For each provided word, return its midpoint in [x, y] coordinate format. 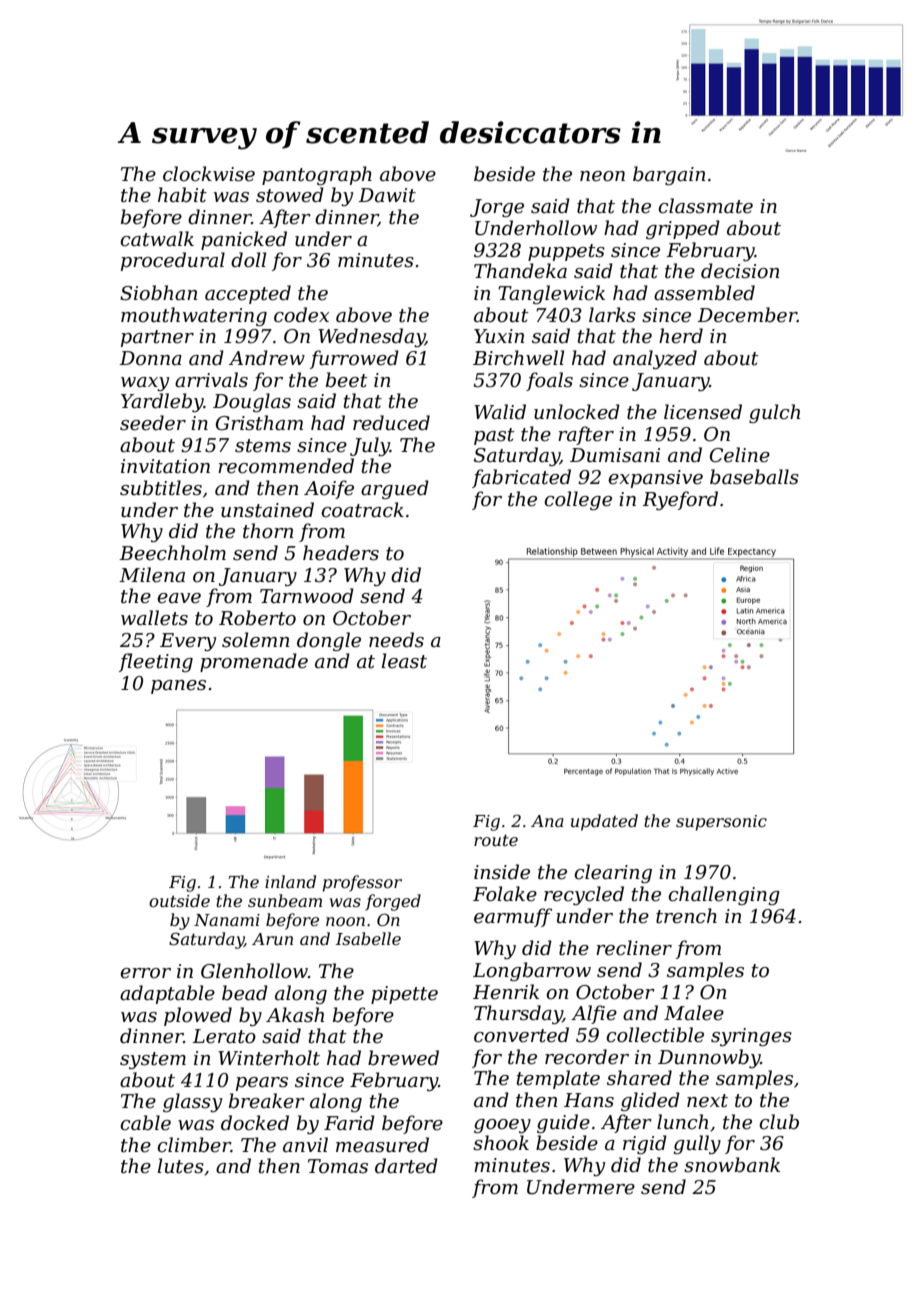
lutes [181, 1166]
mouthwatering [194, 316]
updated [604, 822]
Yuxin [499, 336]
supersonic [721, 823]
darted [406, 1166]
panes [178, 687]
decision [740, 271]
